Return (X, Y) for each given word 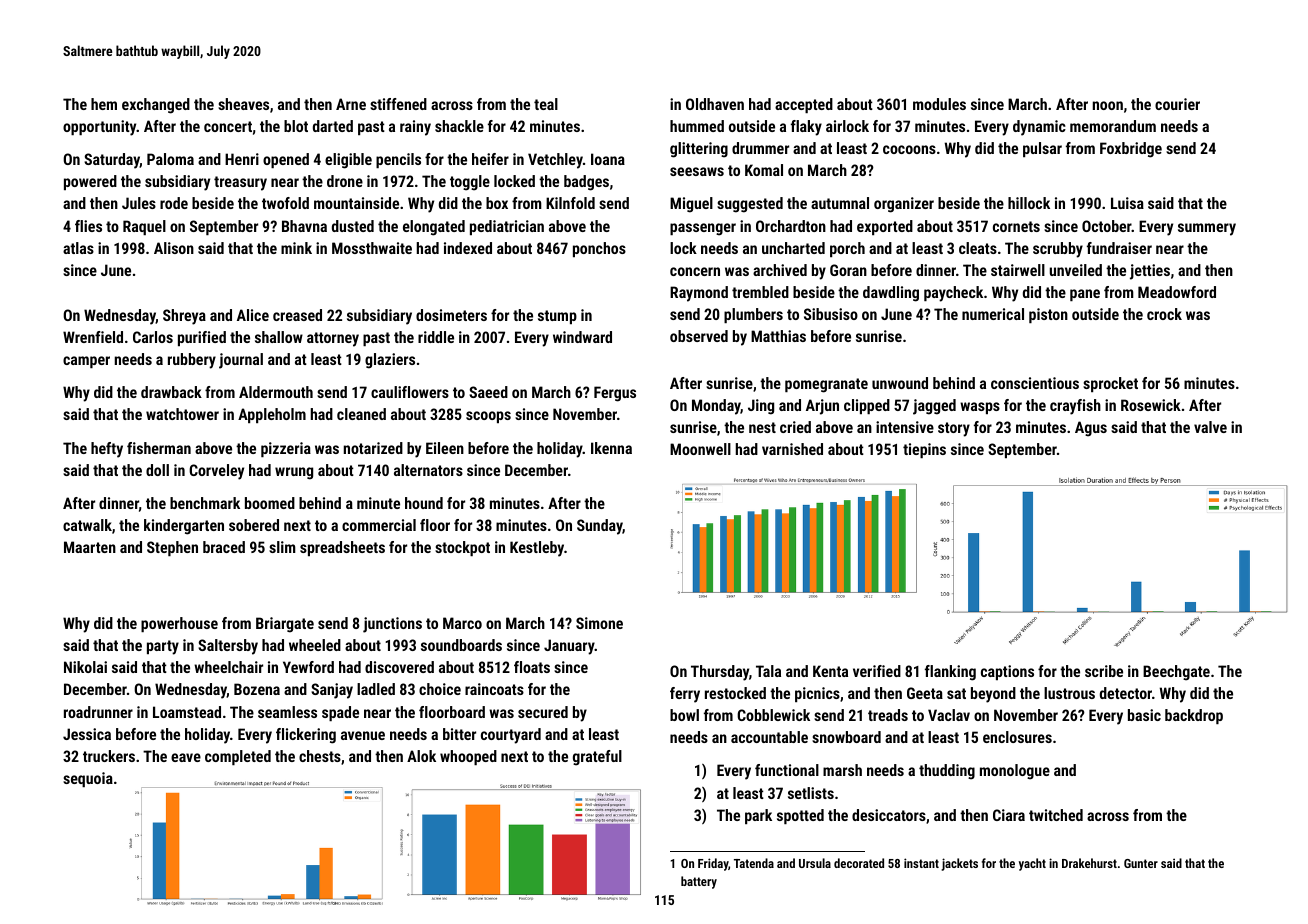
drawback (171, 392)
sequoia (88, 779)
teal (546, 104)
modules (939, 104)
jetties (1150, 272)
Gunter (1141, 863)
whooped (468, 757)
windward (582, 337)
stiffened (398, 104)
